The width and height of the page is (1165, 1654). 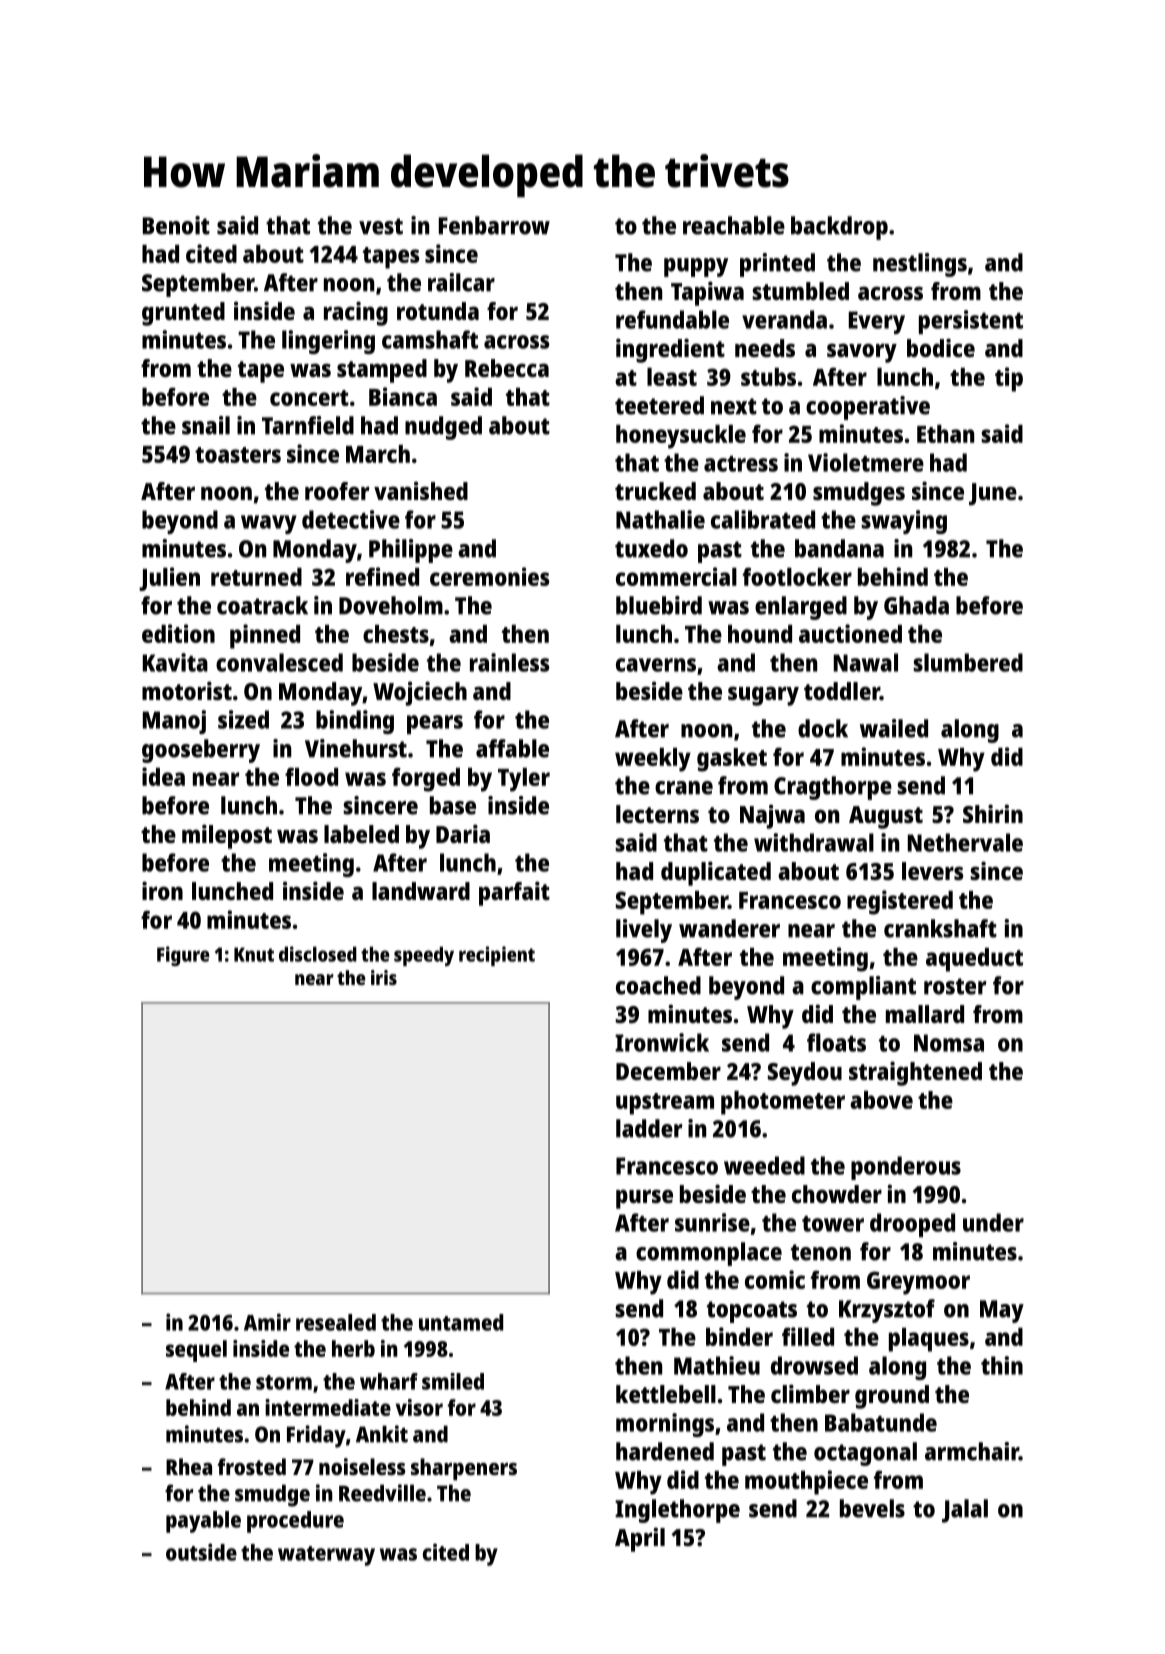 What do you see at coordinates (389, 1381) in the page?
I see `wharf` at bounding box center [389, 1381].
